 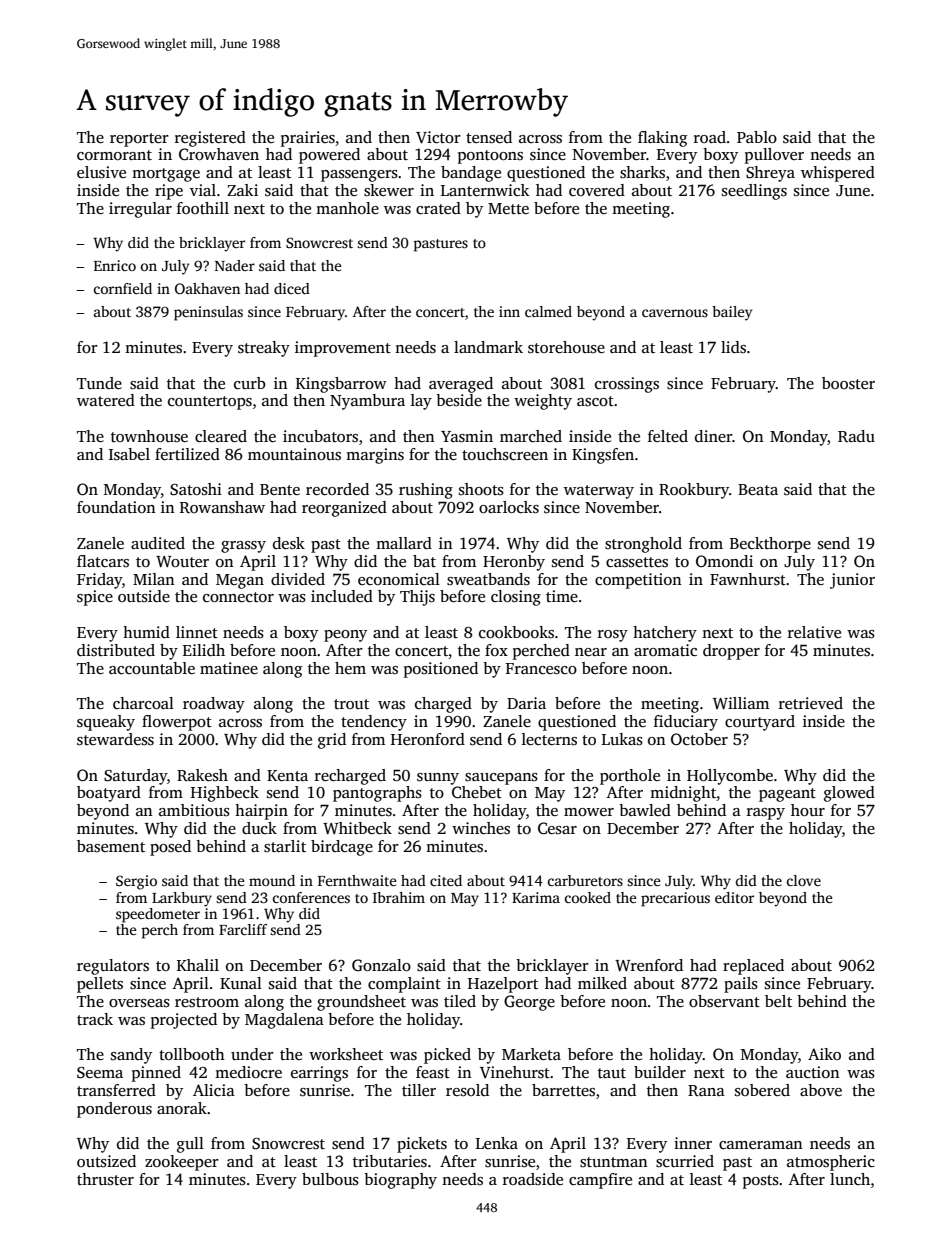 What do you see at coordinates (210, 139) in the page?
I see `registered` at bounding box center [210, 139].
